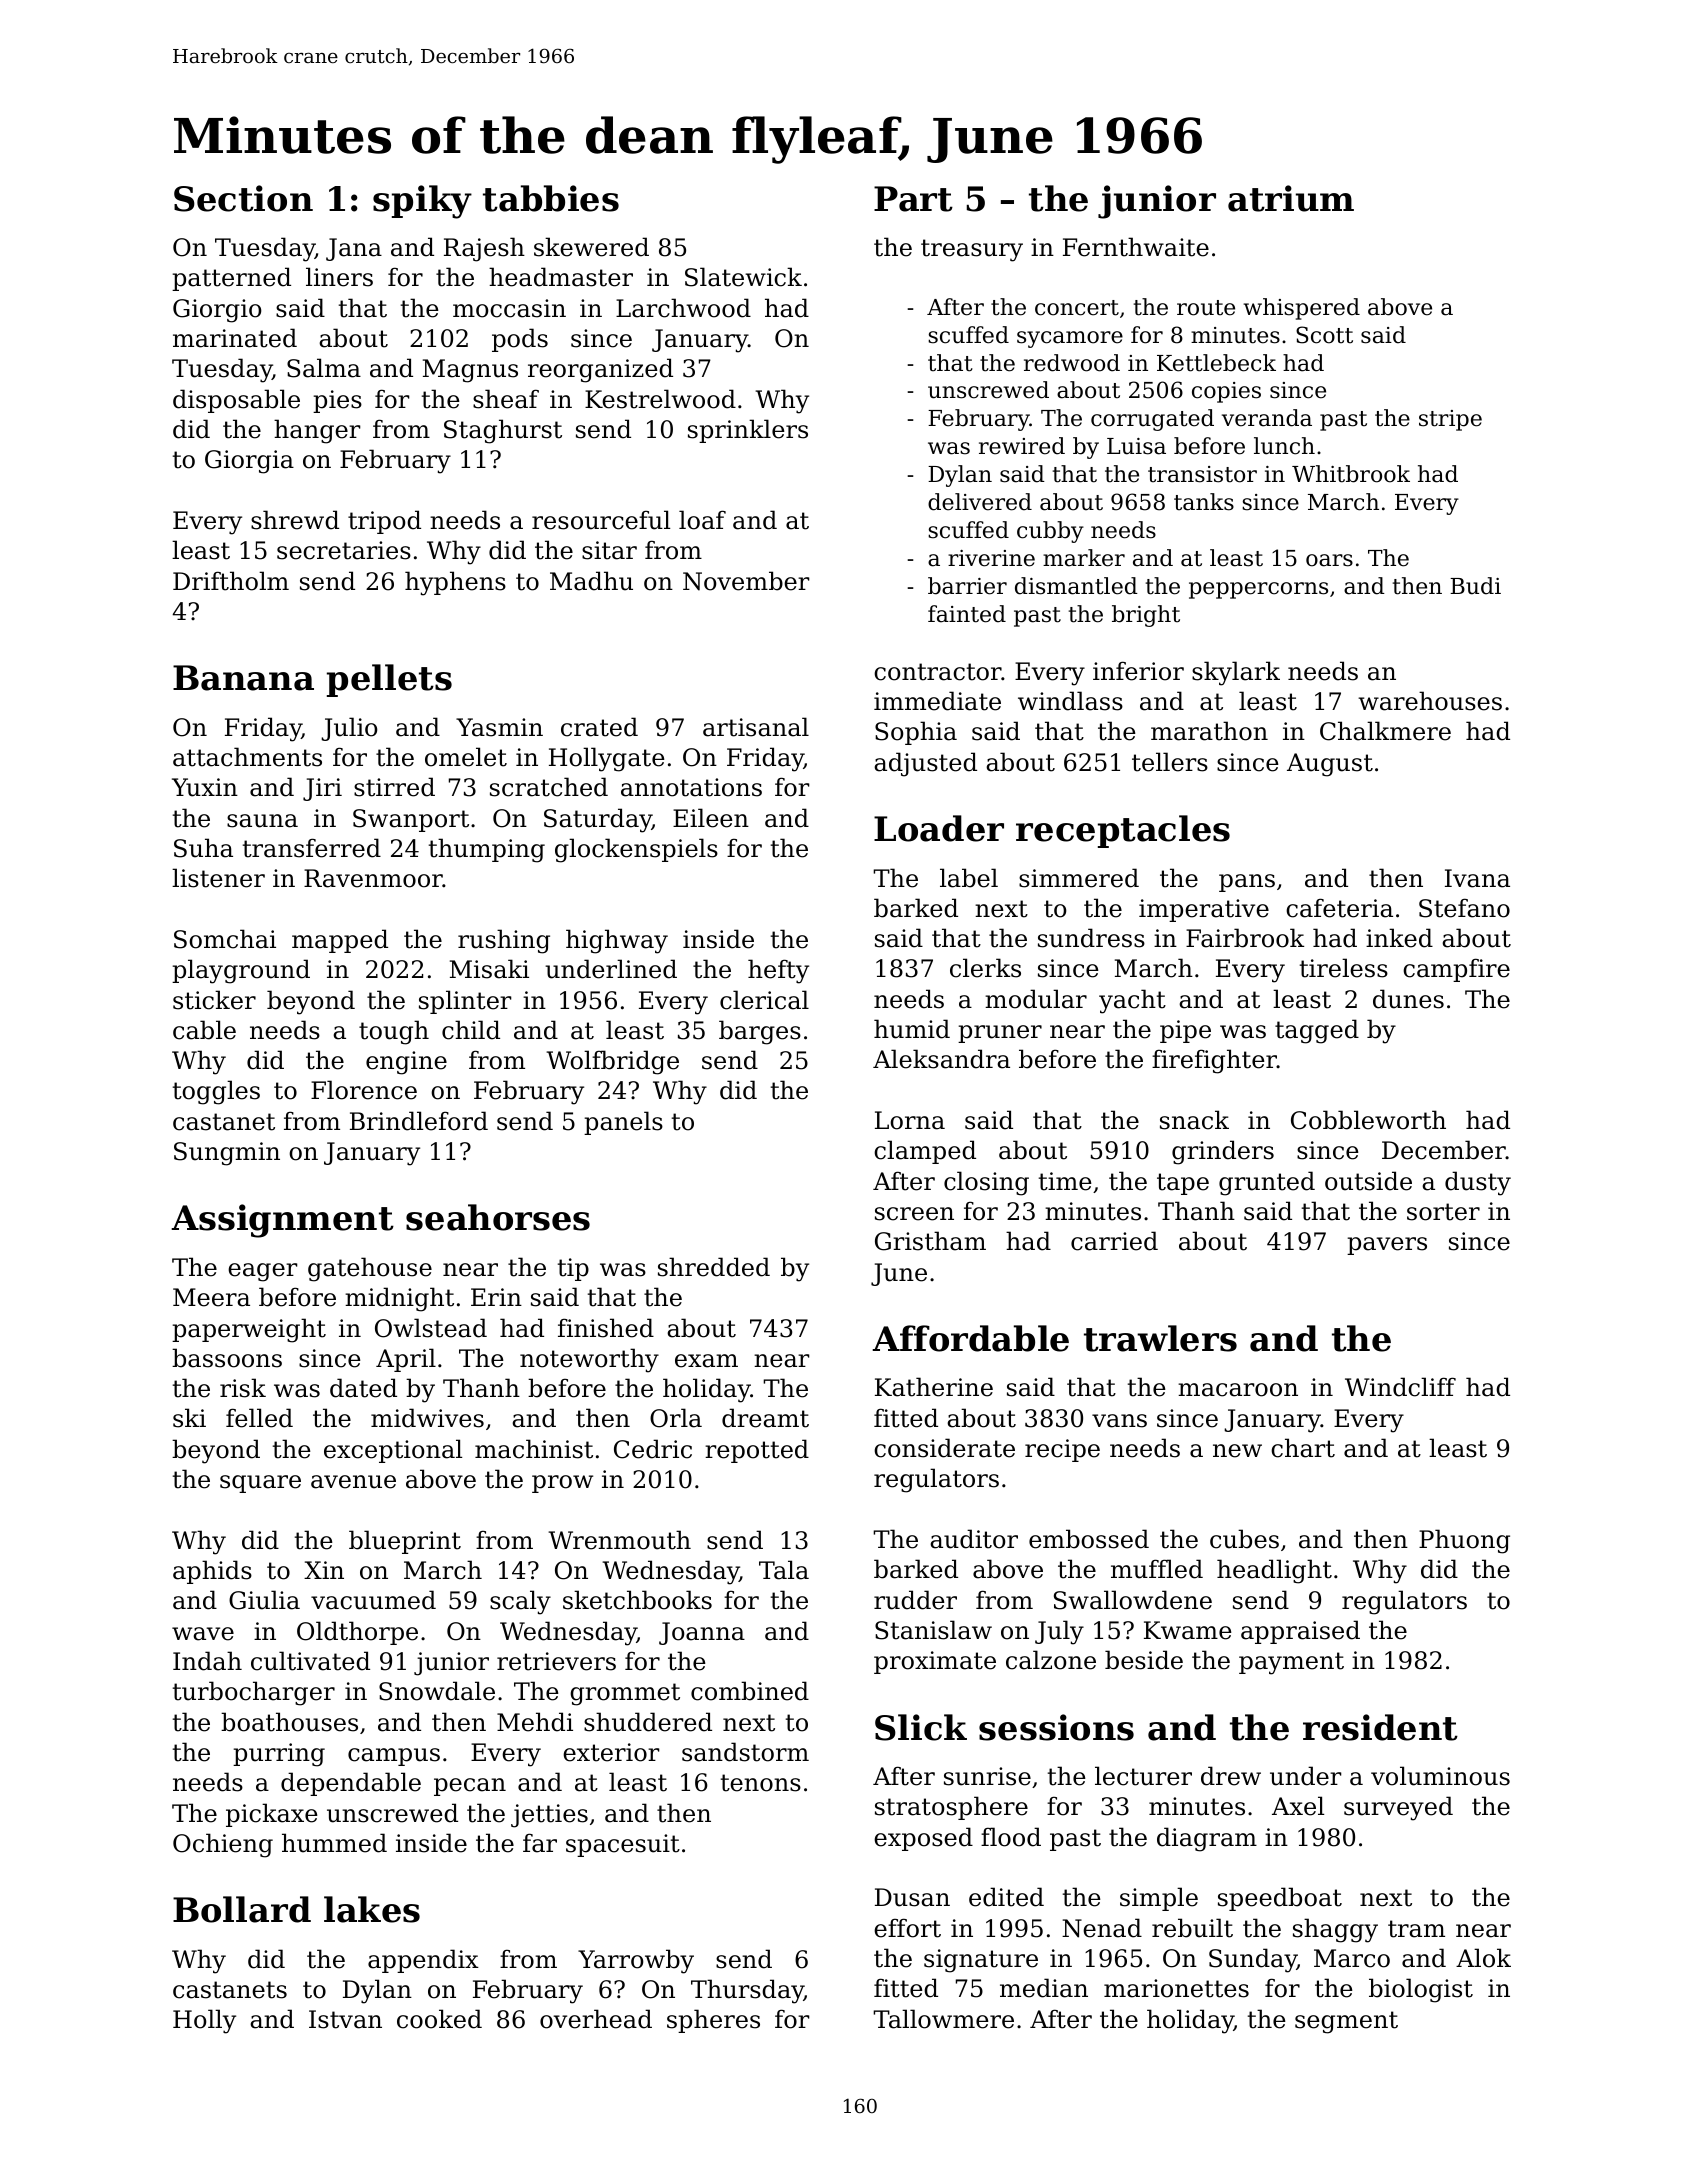  I want to click on rewired, so click(1022, 446).
